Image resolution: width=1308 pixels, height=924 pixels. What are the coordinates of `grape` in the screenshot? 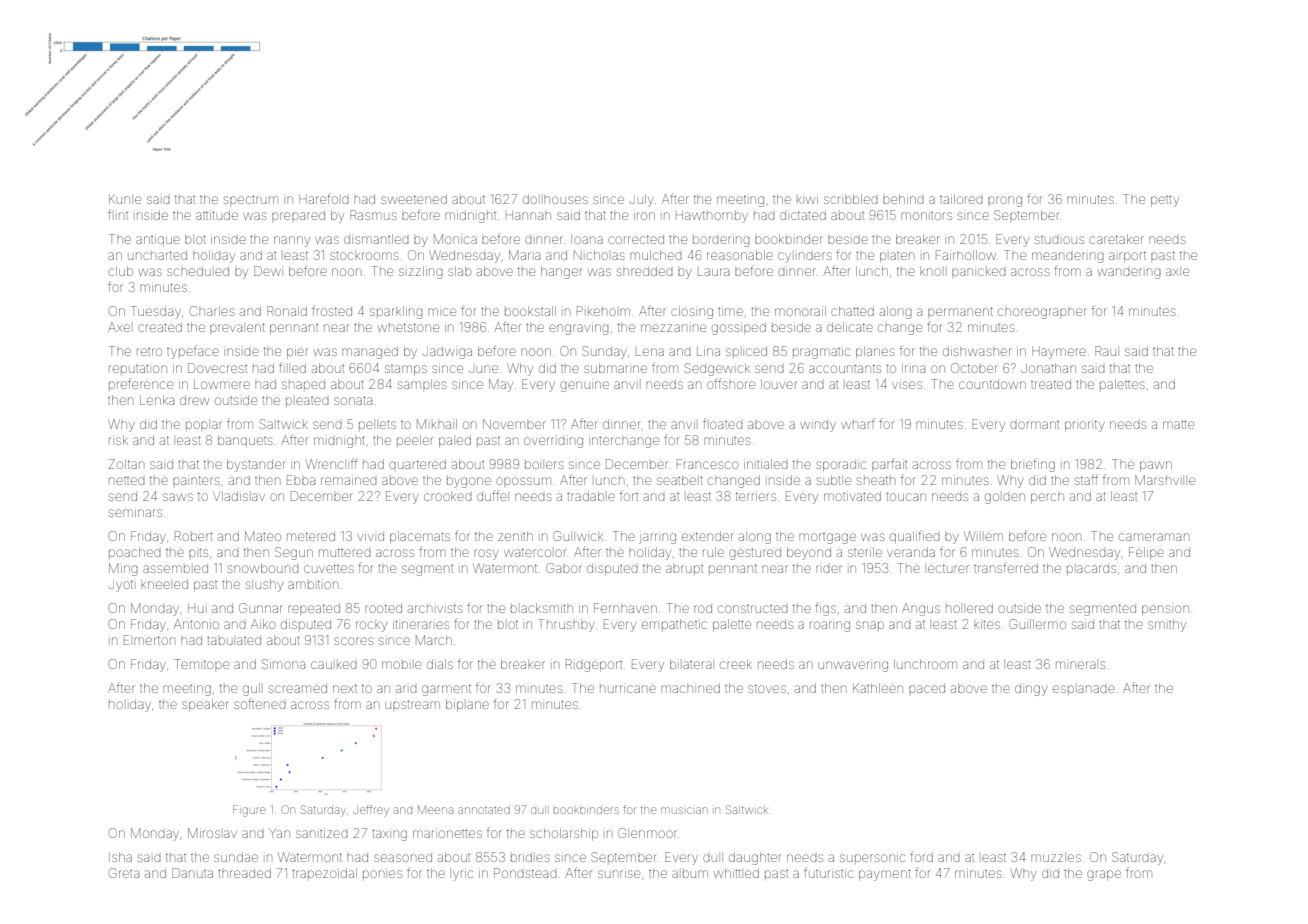 It's located at (1104, 875).
